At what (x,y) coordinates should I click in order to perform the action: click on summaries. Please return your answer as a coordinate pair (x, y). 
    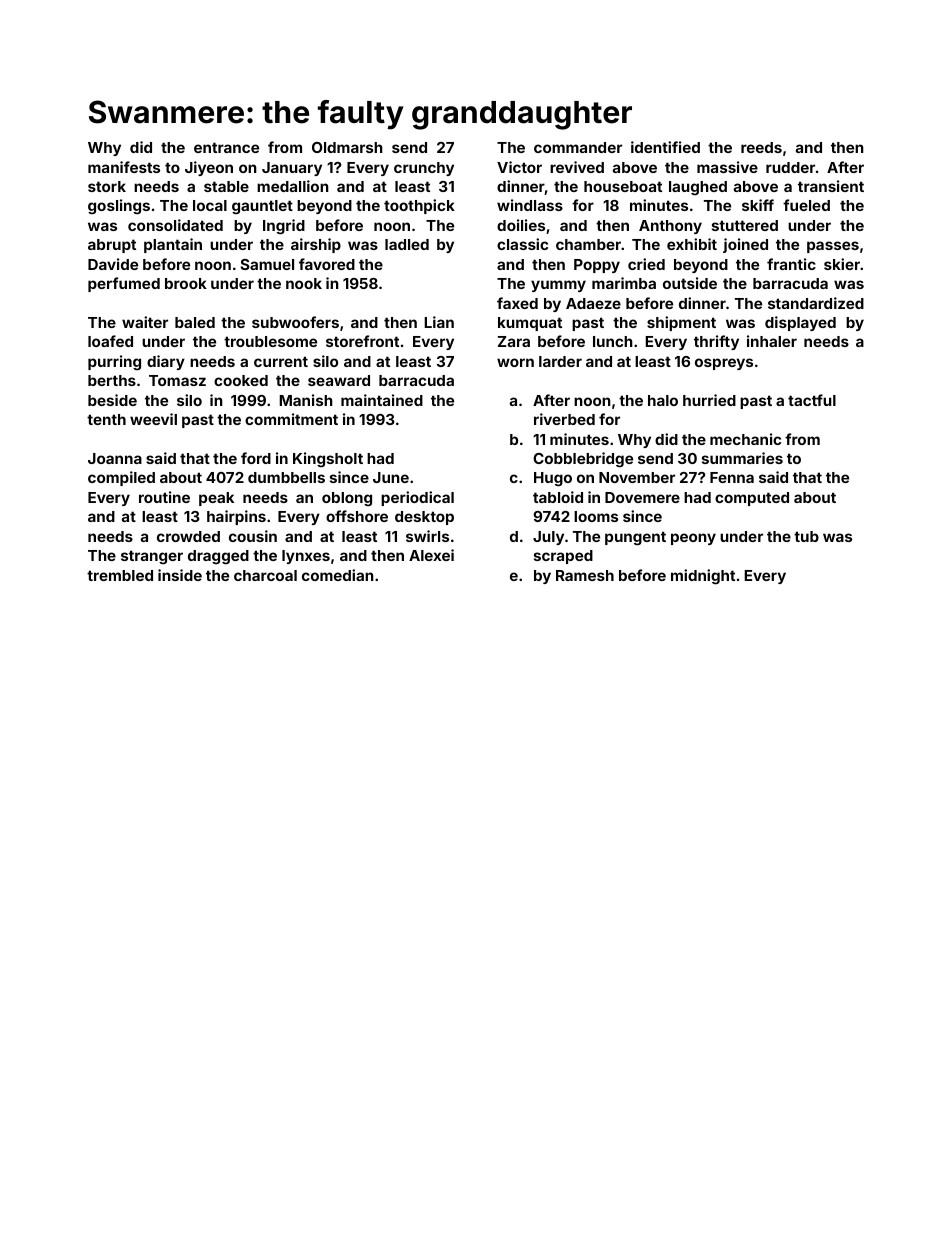
    Looking at the image, I should click on (742, 458).
